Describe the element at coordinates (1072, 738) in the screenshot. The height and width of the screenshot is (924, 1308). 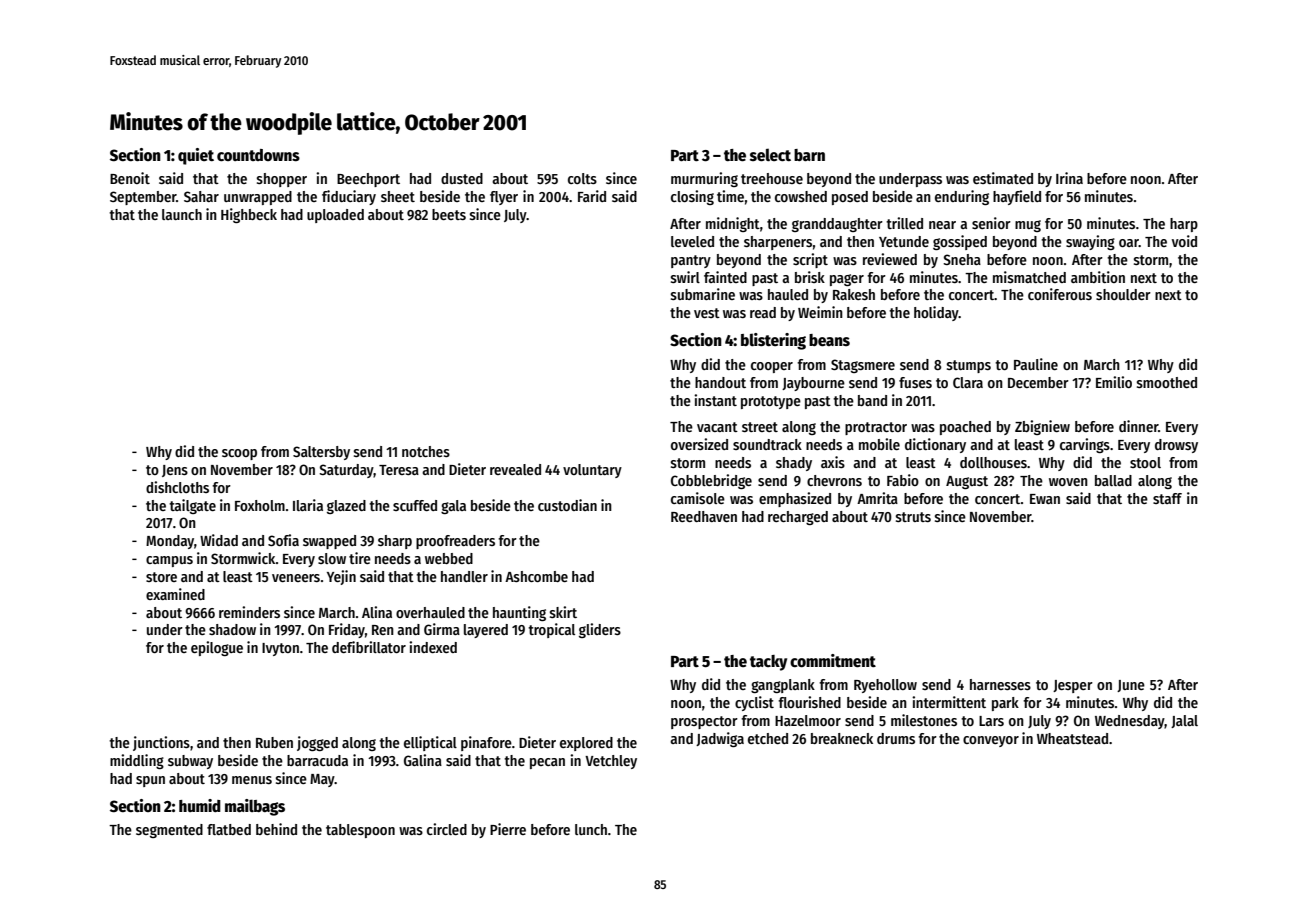
I see `Wheatstead` at that location.
